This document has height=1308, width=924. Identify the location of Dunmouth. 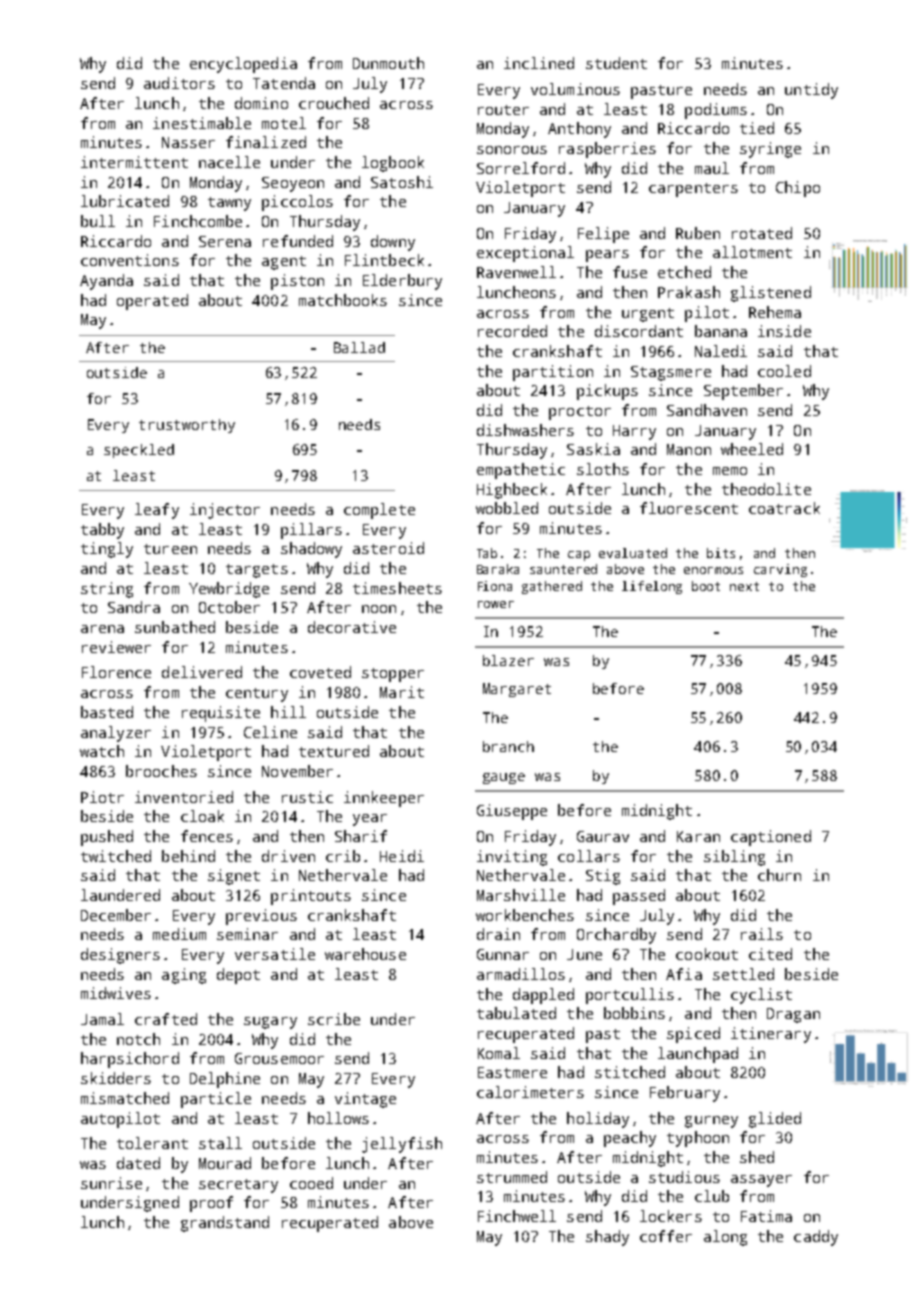
(388, 63).
